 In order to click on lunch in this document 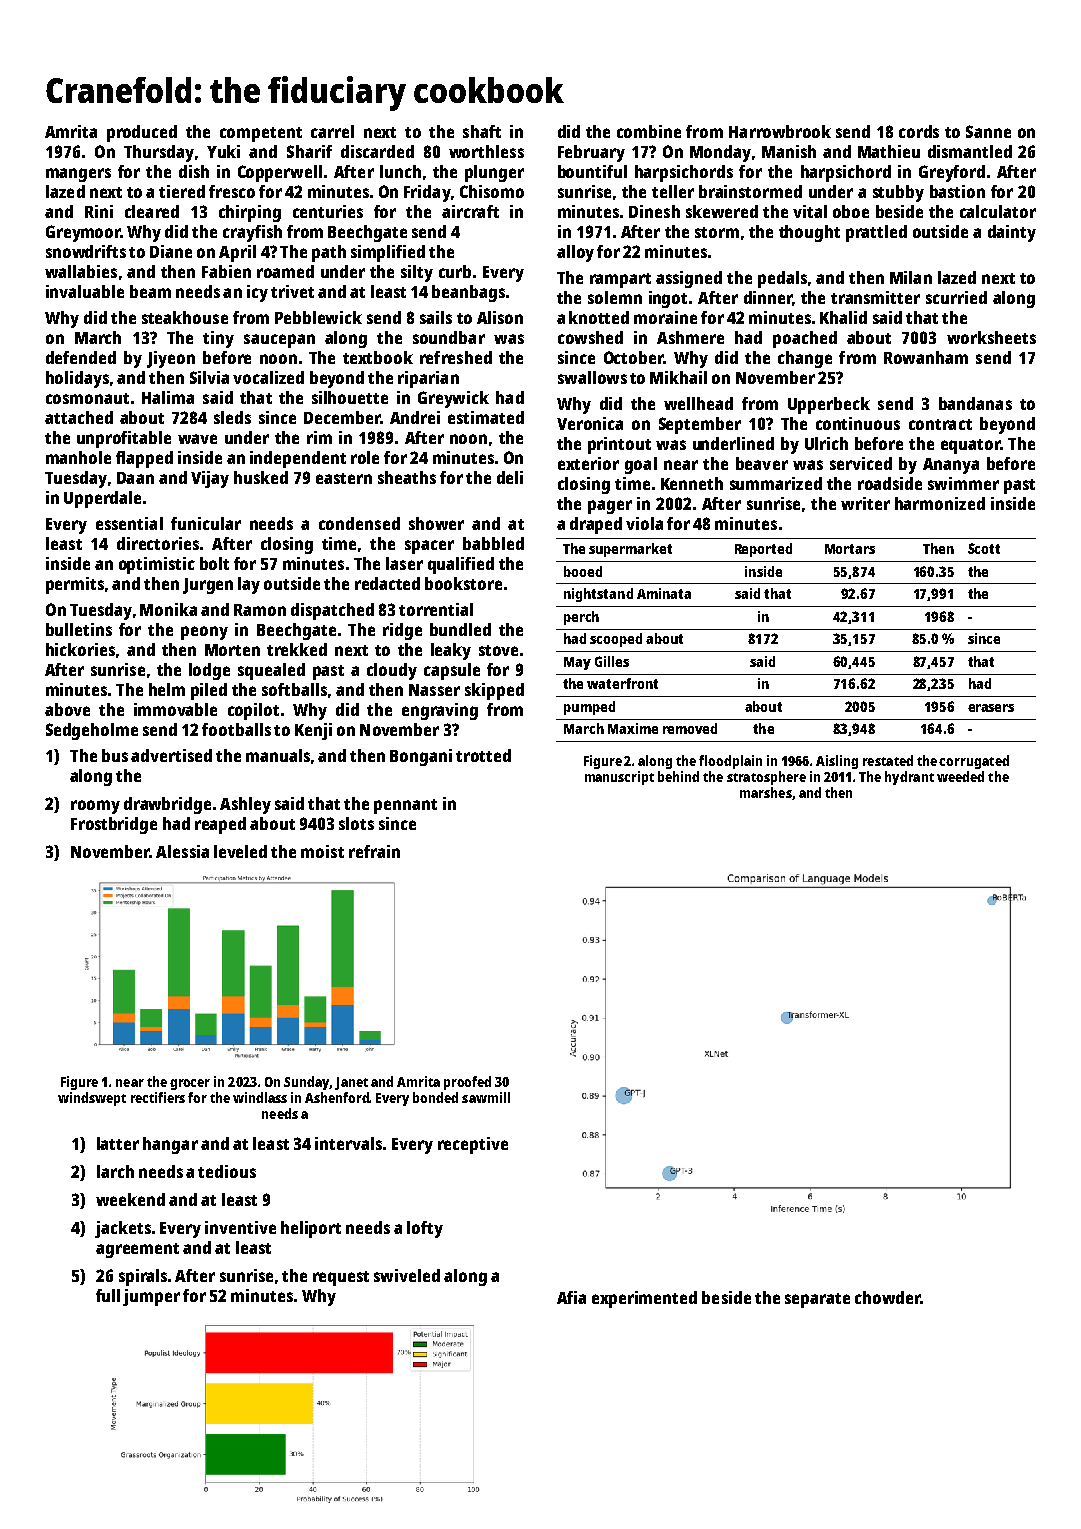, I will do `click(400, 171)`.
